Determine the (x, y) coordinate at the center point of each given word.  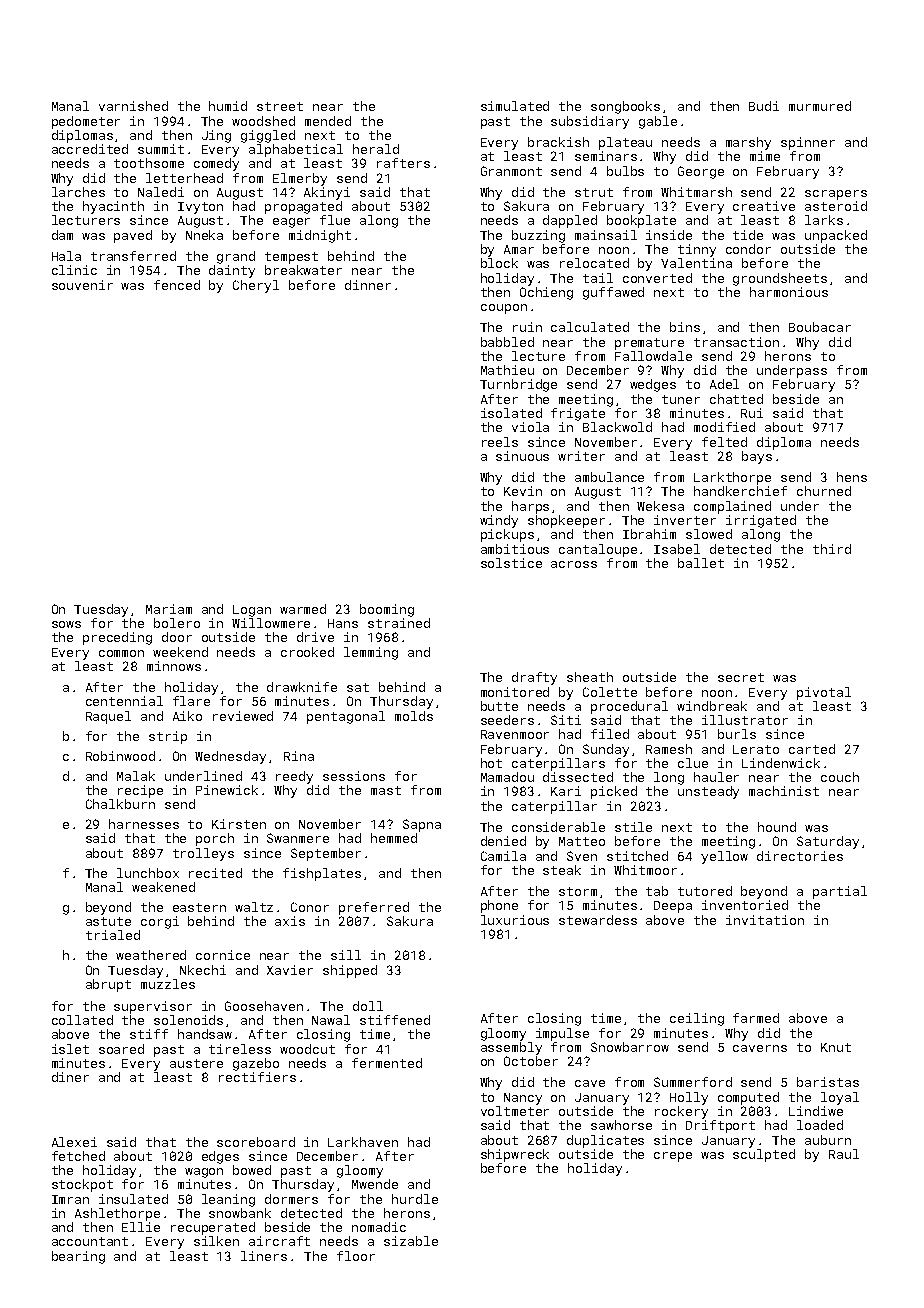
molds (414, 716)
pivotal (824, 693)
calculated (590, 327)
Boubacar (820, 327)
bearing (78, 1257)
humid (228, 106)
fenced (177, 285)
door (177, 637)
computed (748, 1098)
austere (196, 1063)
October (531, 1061)
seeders (507, 720)
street (280, 106)
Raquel (108, 717)
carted (812, 749)
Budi (764, 106)
